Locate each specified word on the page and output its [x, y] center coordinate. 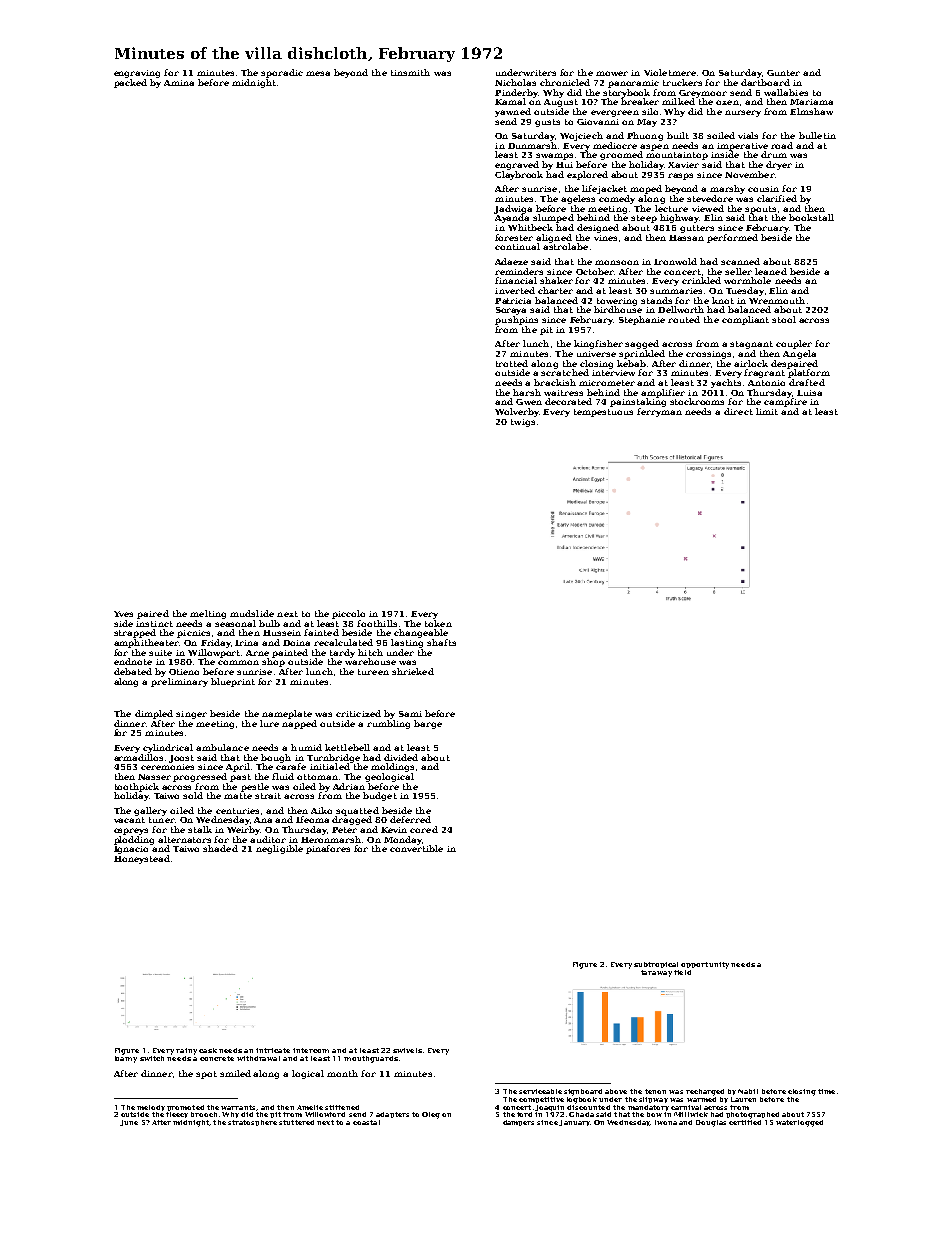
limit [767, 411]
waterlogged [799, 1123]
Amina [179, 83]
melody [151, 1108]
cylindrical [168, 748]
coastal [366, 1122]
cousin [763, 189]
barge [428, 724]
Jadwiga [513, 209]
